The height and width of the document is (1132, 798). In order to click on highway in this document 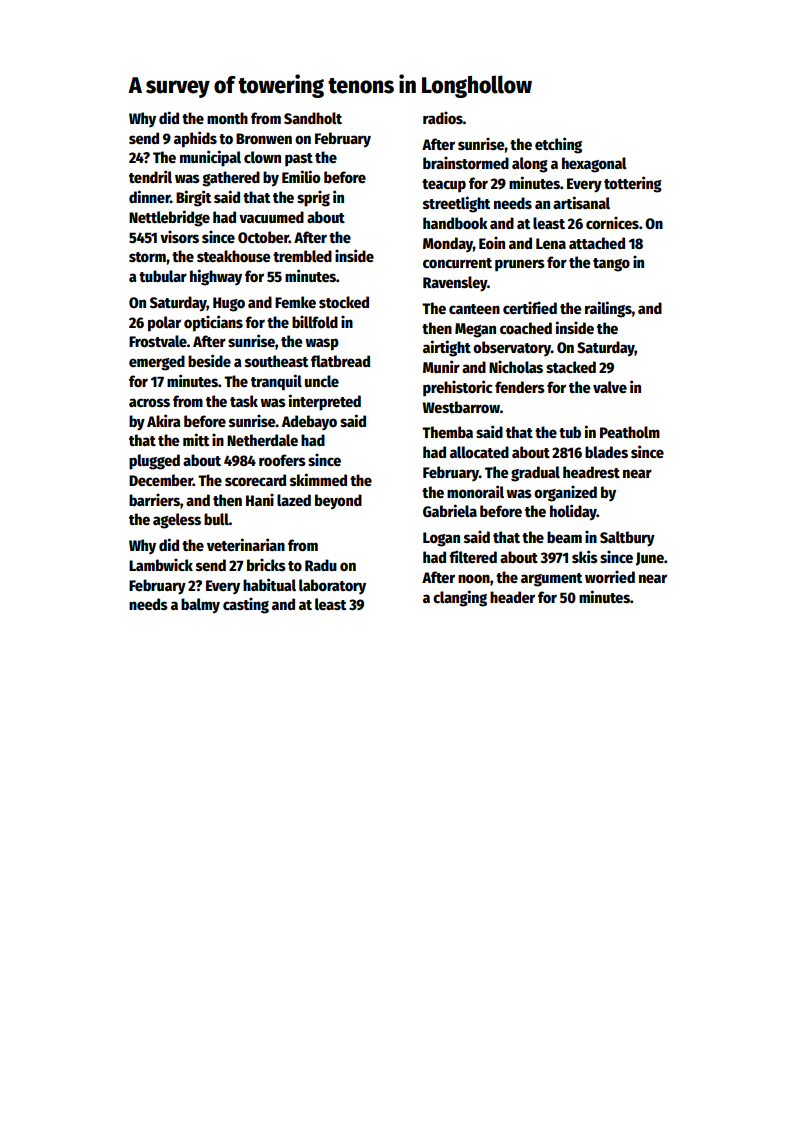, I will do `click(216, 277)`.
